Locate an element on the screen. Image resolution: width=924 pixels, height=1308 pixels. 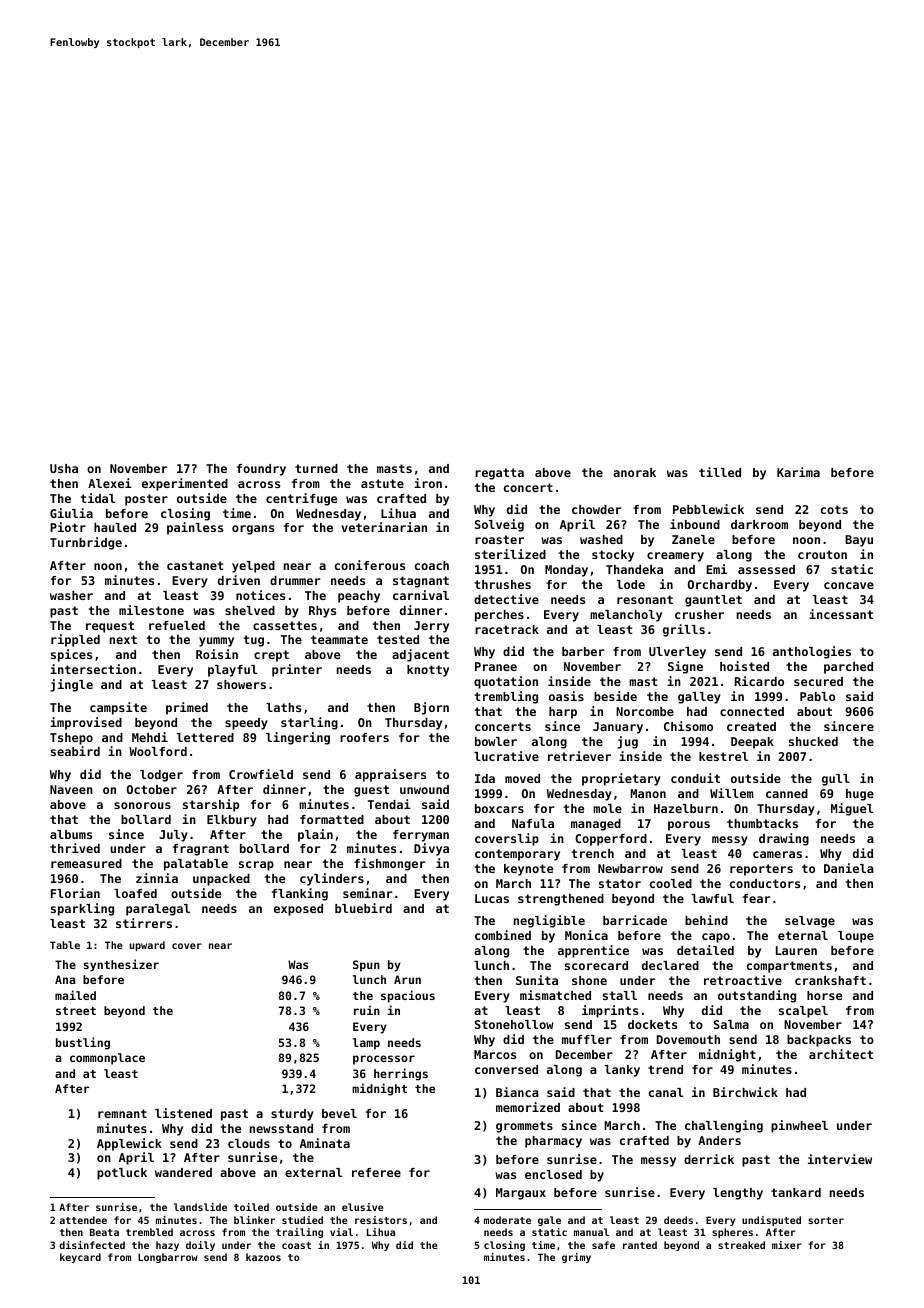
mismatched is located at coordinates (555, 995).
